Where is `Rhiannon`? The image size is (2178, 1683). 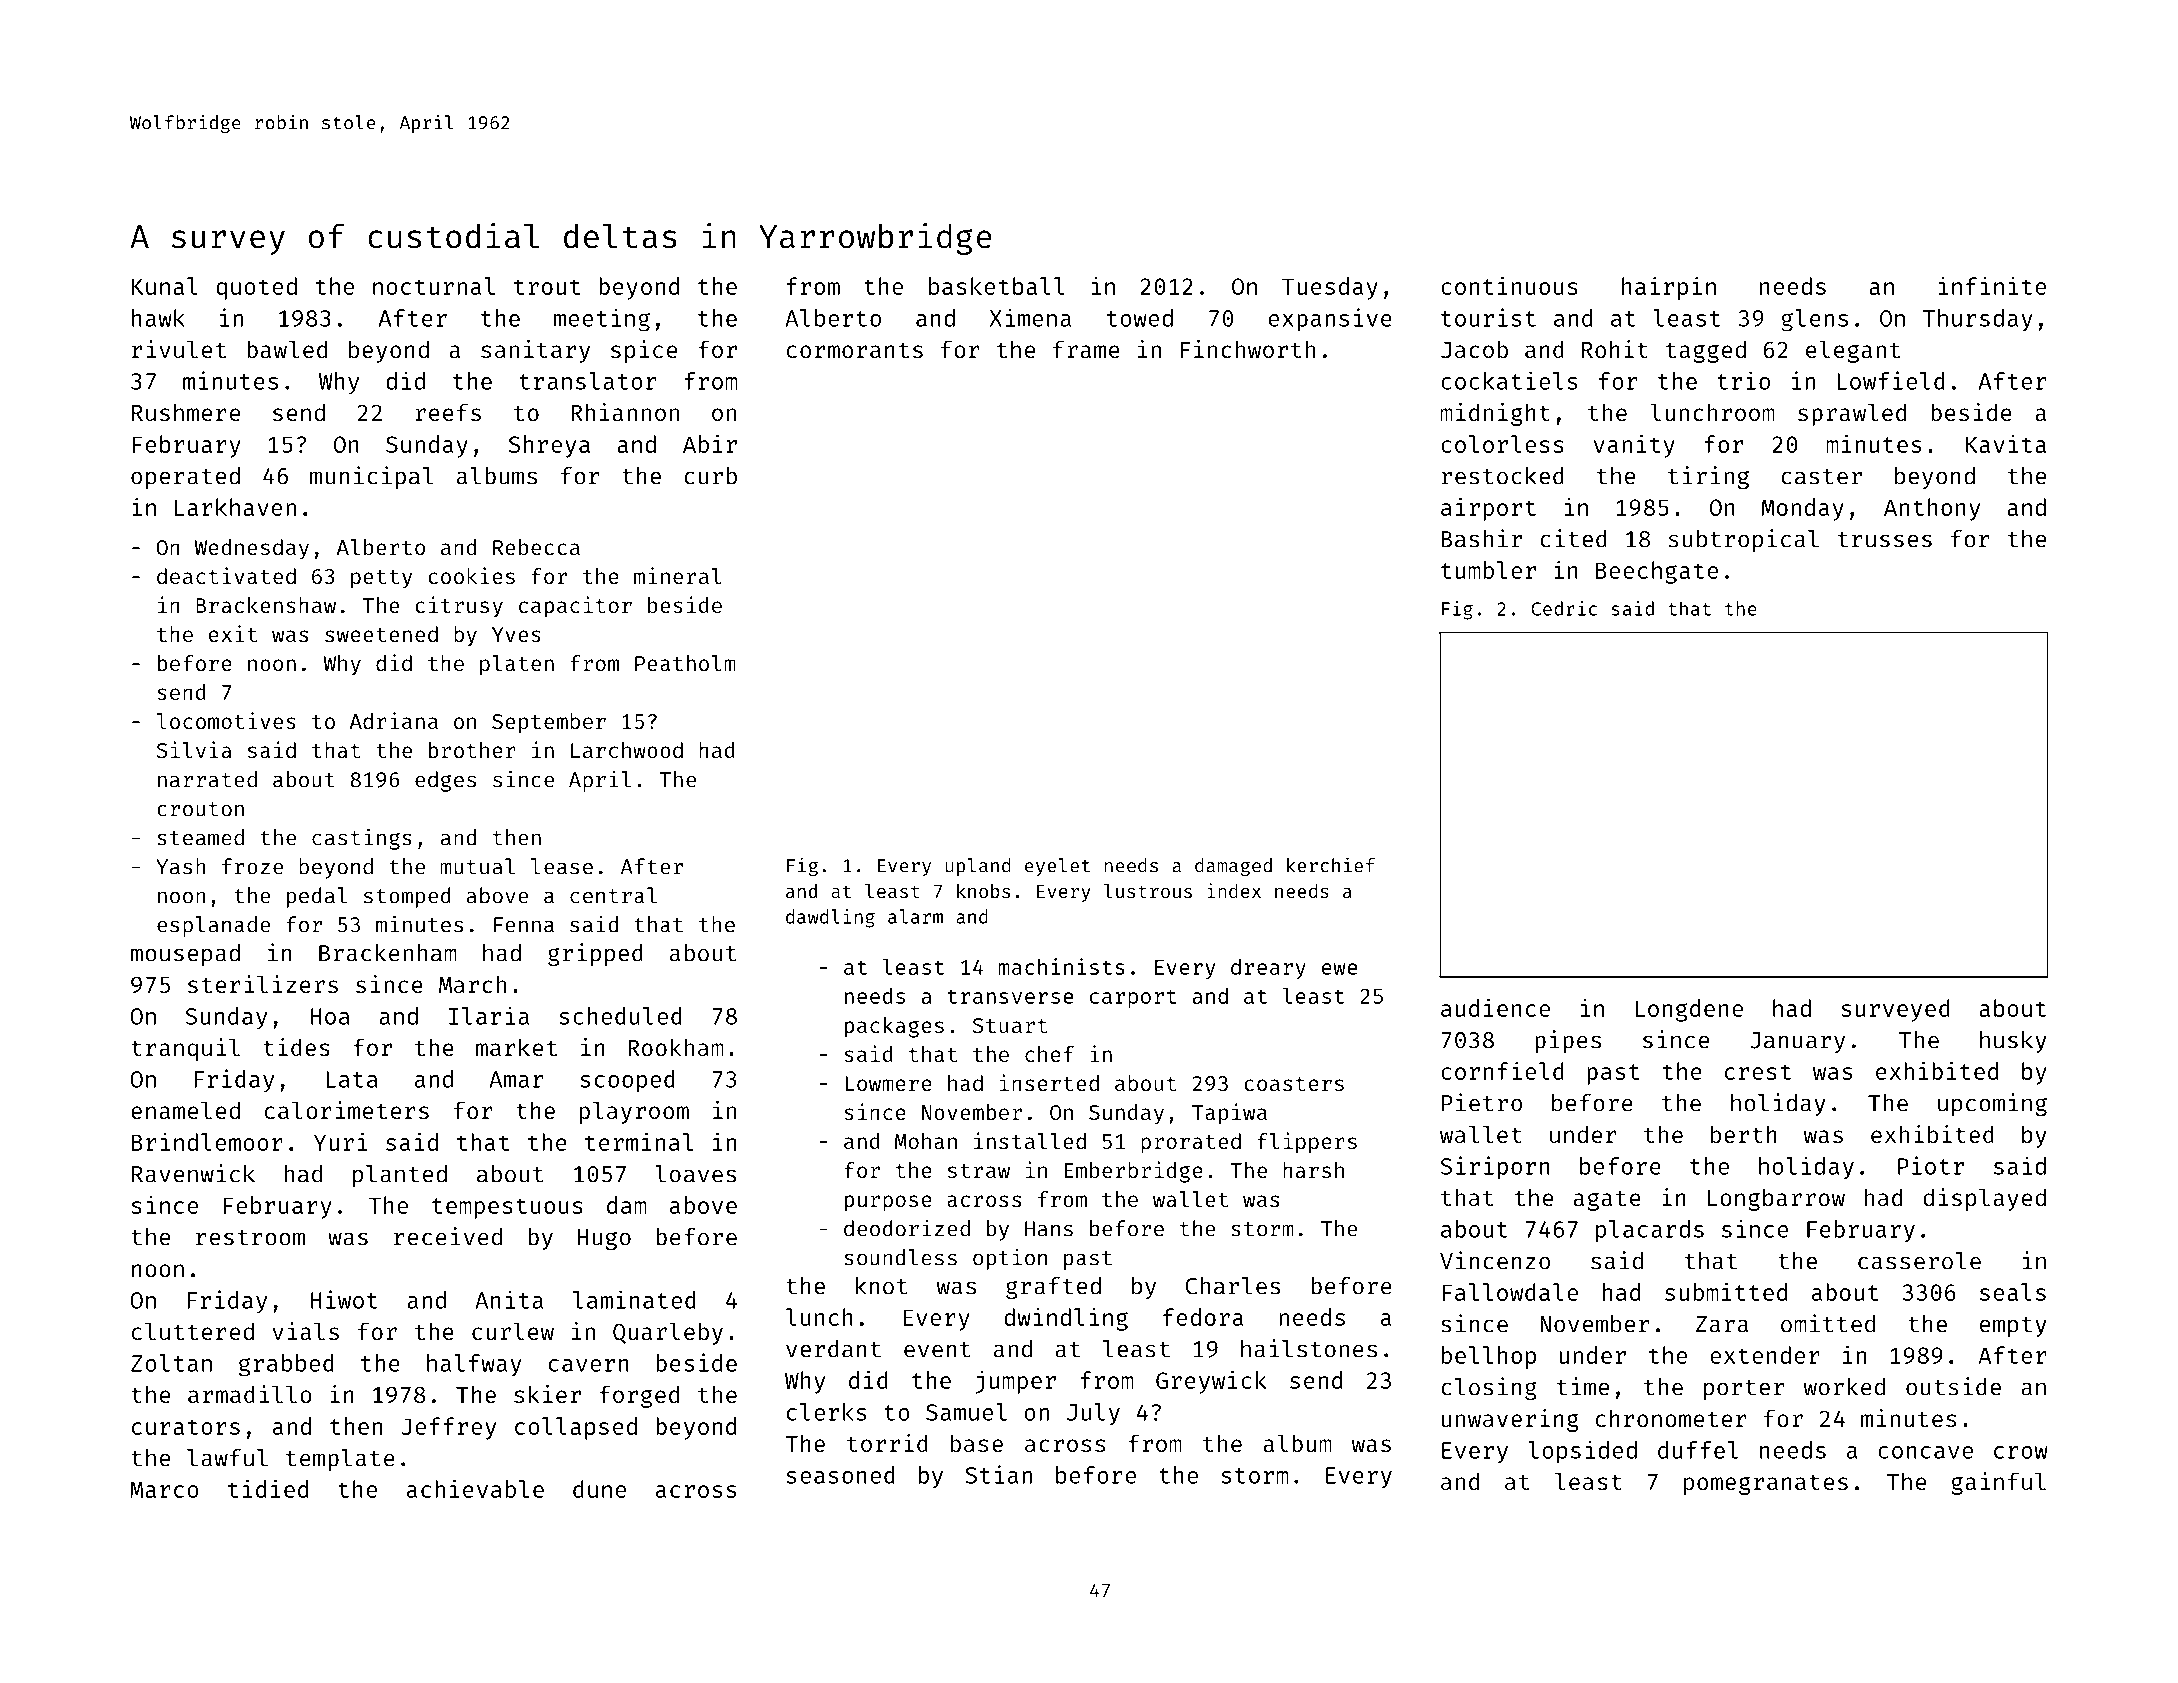
Rhiannon is located at coordinates (625, 412).
